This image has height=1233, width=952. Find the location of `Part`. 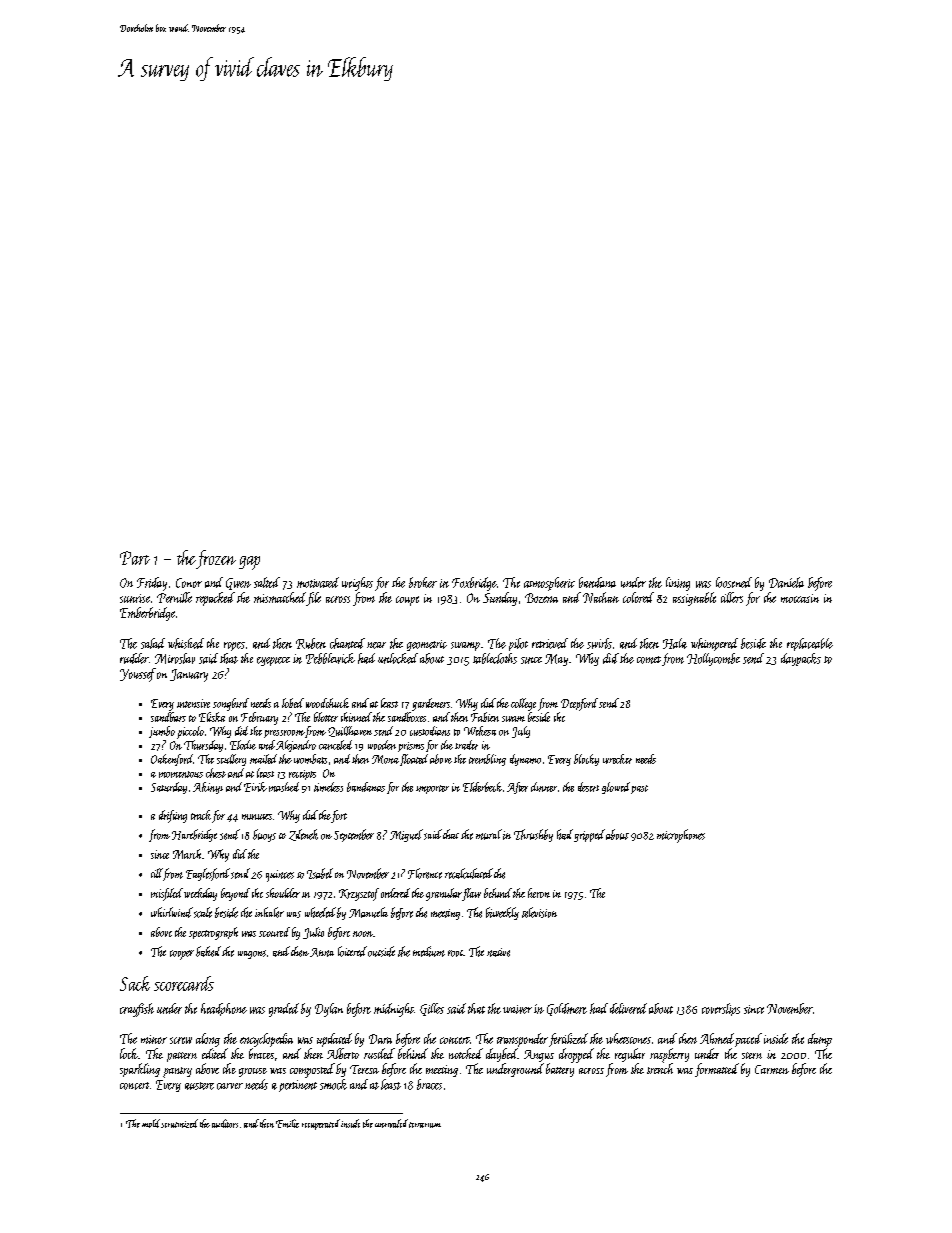

Part is located at coordinates (135, 558).
